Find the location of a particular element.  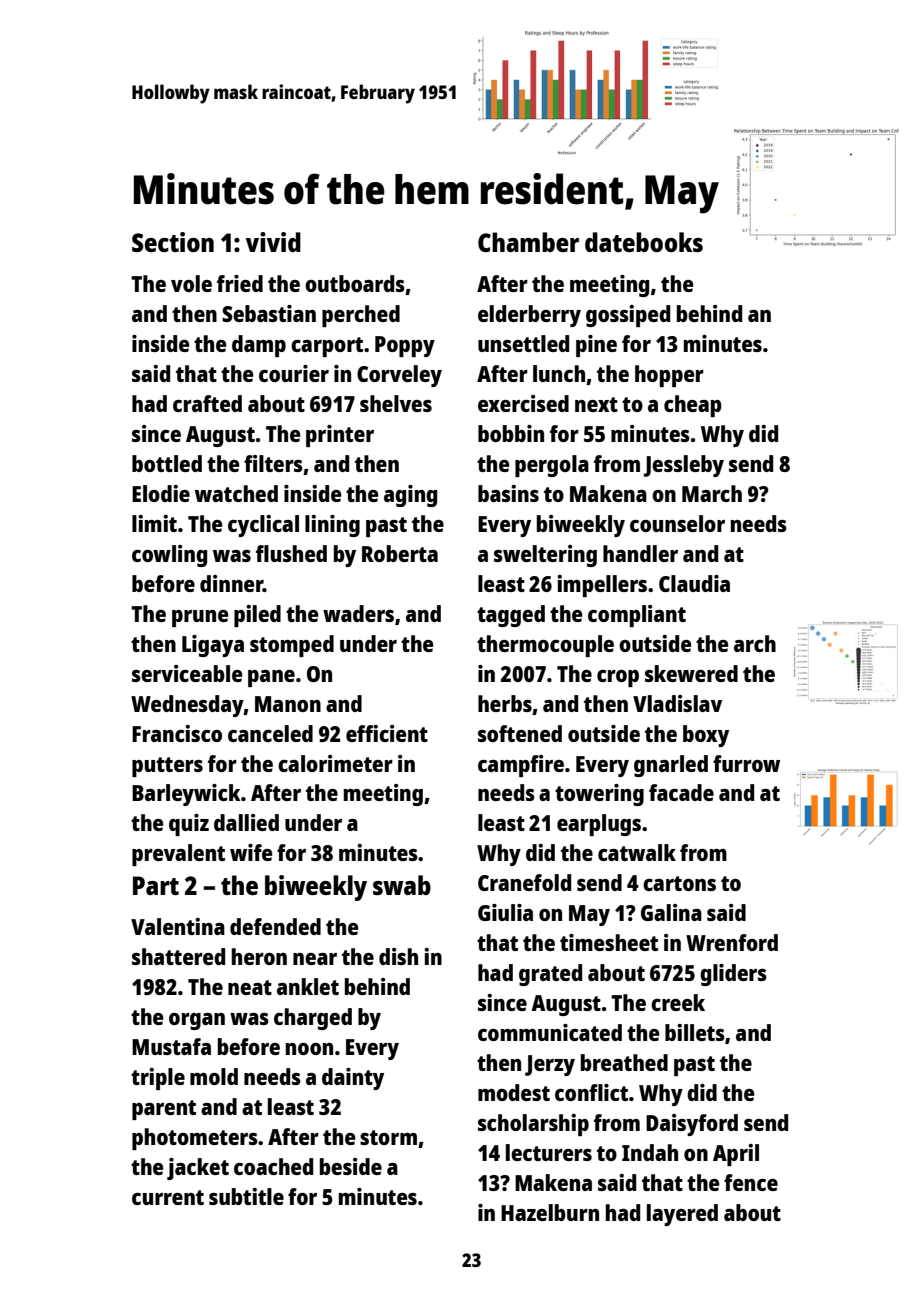

datebooks is located at coordinates (644, 242).
